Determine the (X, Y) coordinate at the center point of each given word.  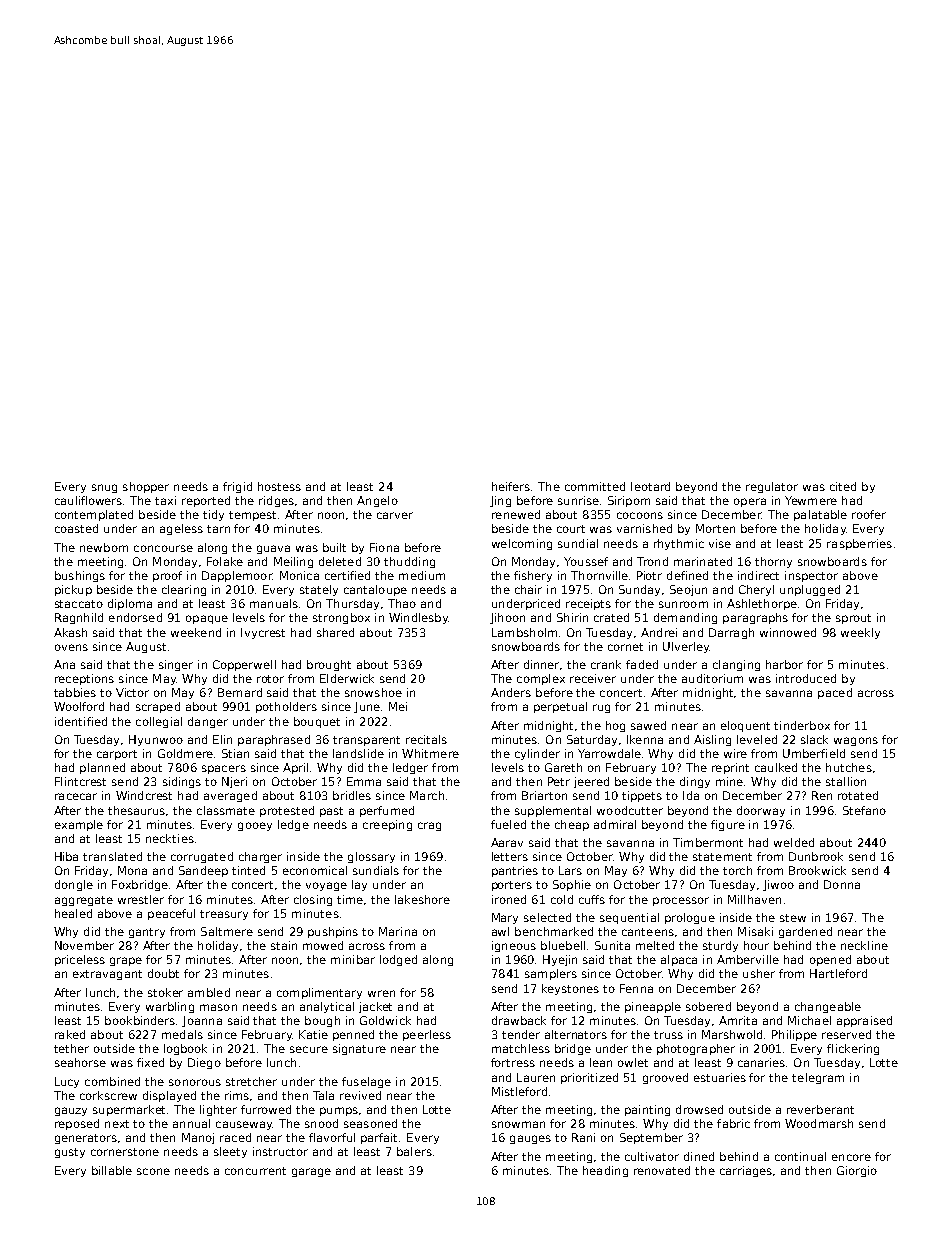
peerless (427, 1035)
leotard (650, 486)
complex (541, 679)
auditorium (712, 678)
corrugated (202, 857)
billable (112, 1170)
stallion (846, 781)
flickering (853, 1049)
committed (595, 486)
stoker (165, 992)
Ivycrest (263, 633)
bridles (352, 795)
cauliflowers (88, 500)
